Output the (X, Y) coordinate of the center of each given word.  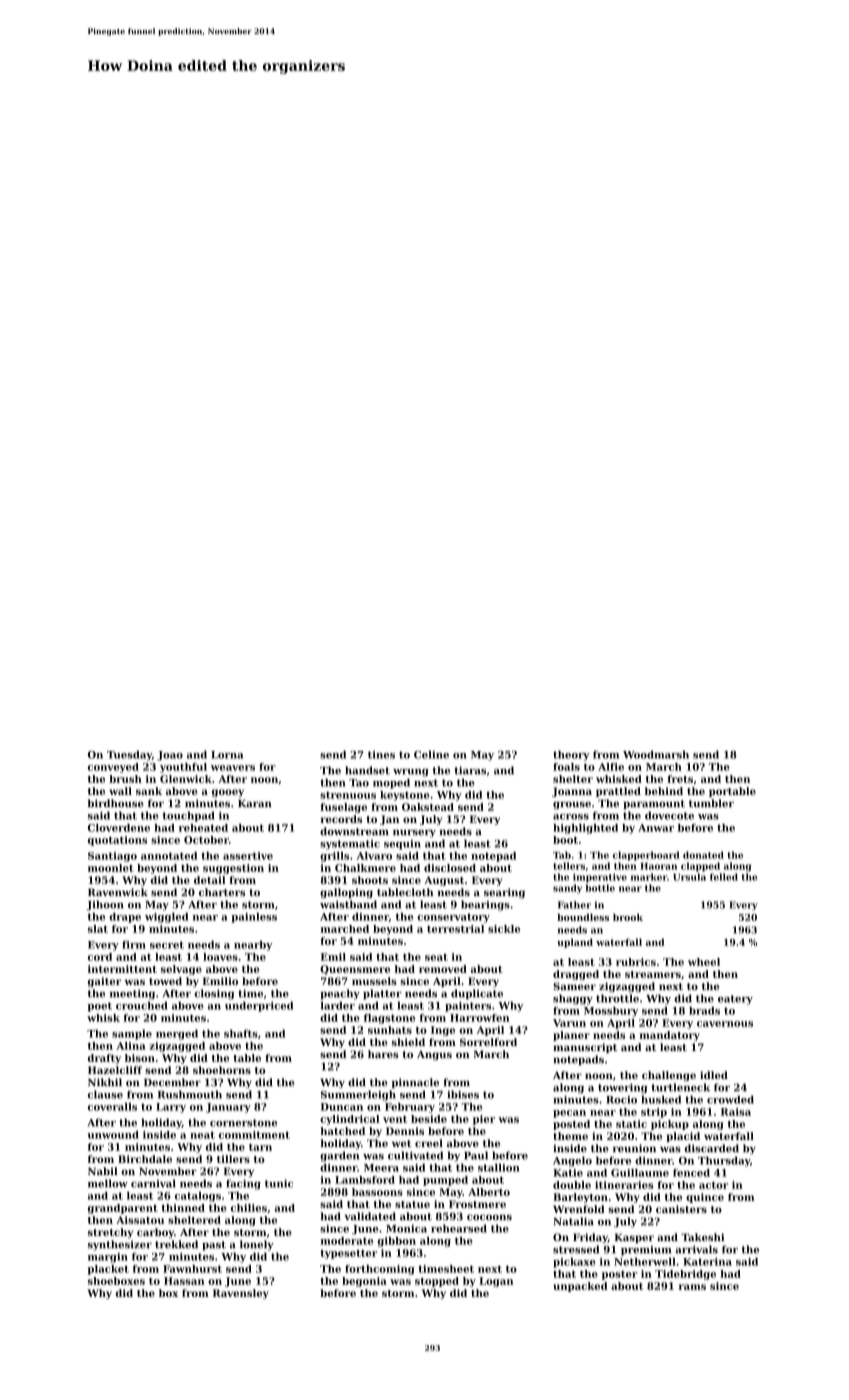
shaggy (573, 999)
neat (202, 1135)
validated (370, 1216)
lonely (257, 1245)
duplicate (477, 994)
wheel (704, 962)
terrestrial (455, 929)
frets (680, 779)
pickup (670, 1125)
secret (167, 945)
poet (100, 1007)
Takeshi (702, 1237)
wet (401, 1143)
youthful (183, 768)
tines (381, 755)
